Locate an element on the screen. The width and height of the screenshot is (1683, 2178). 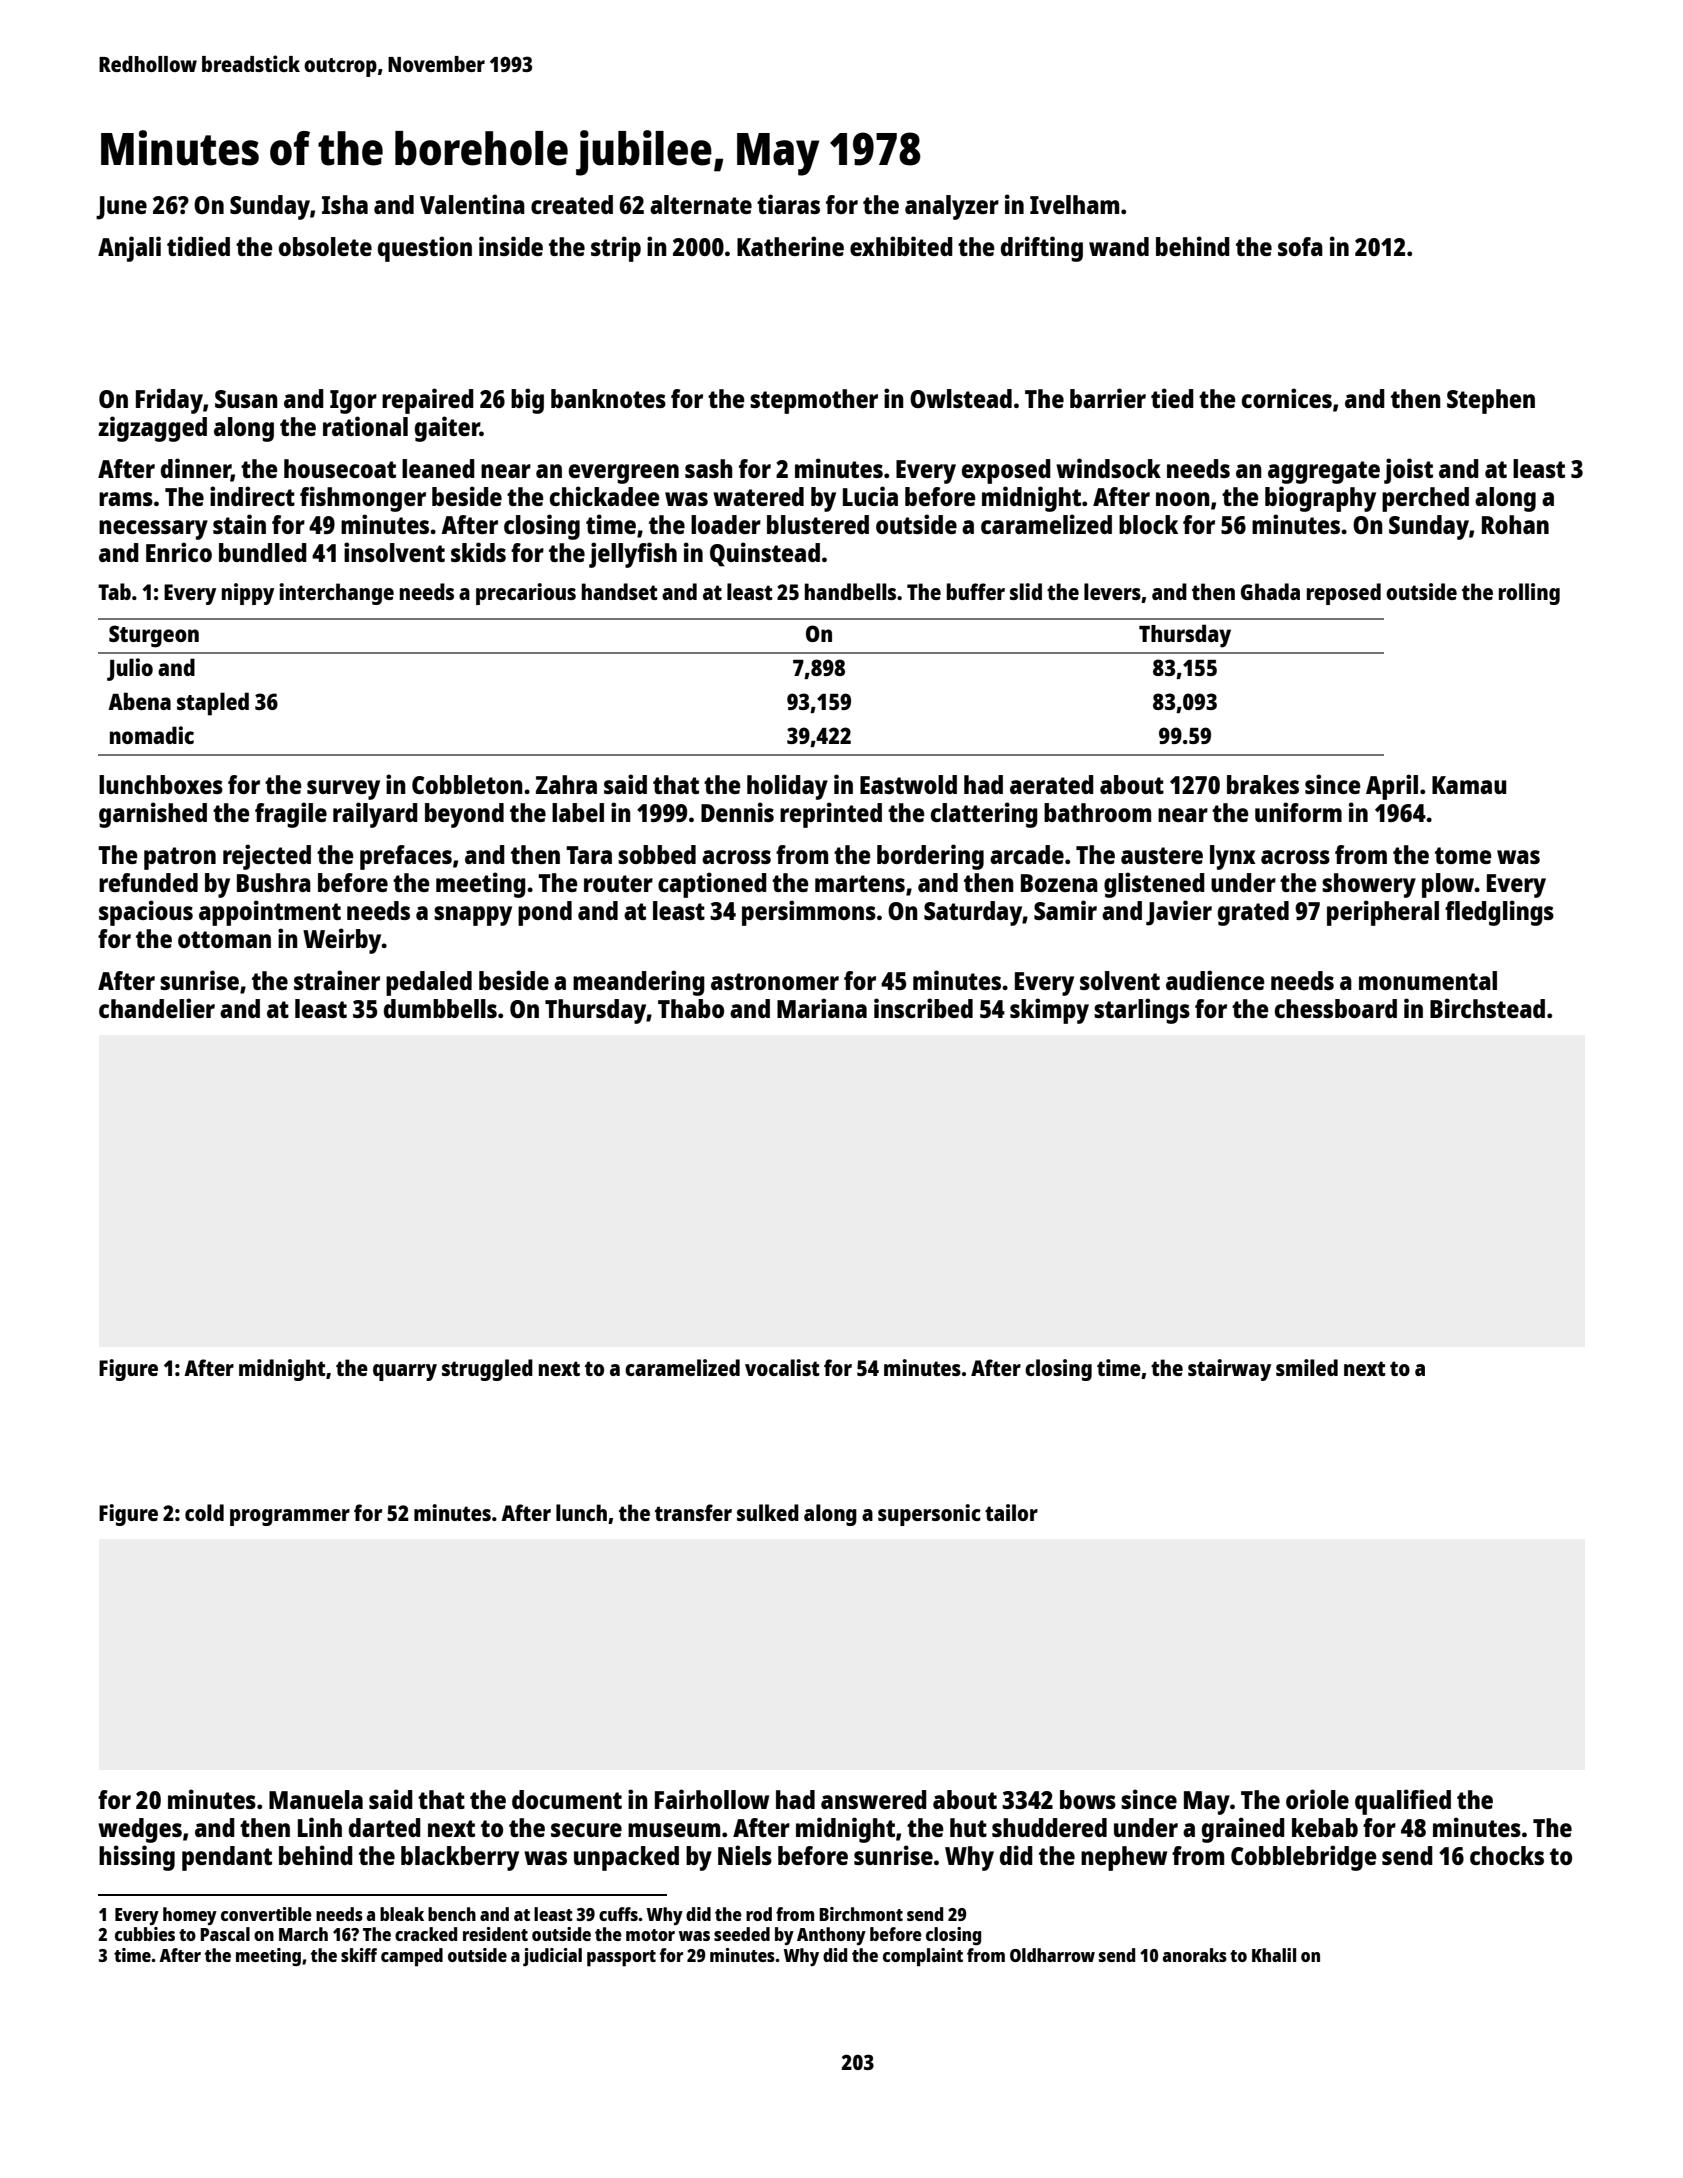
camped is located at coordinates (412, 1957).
